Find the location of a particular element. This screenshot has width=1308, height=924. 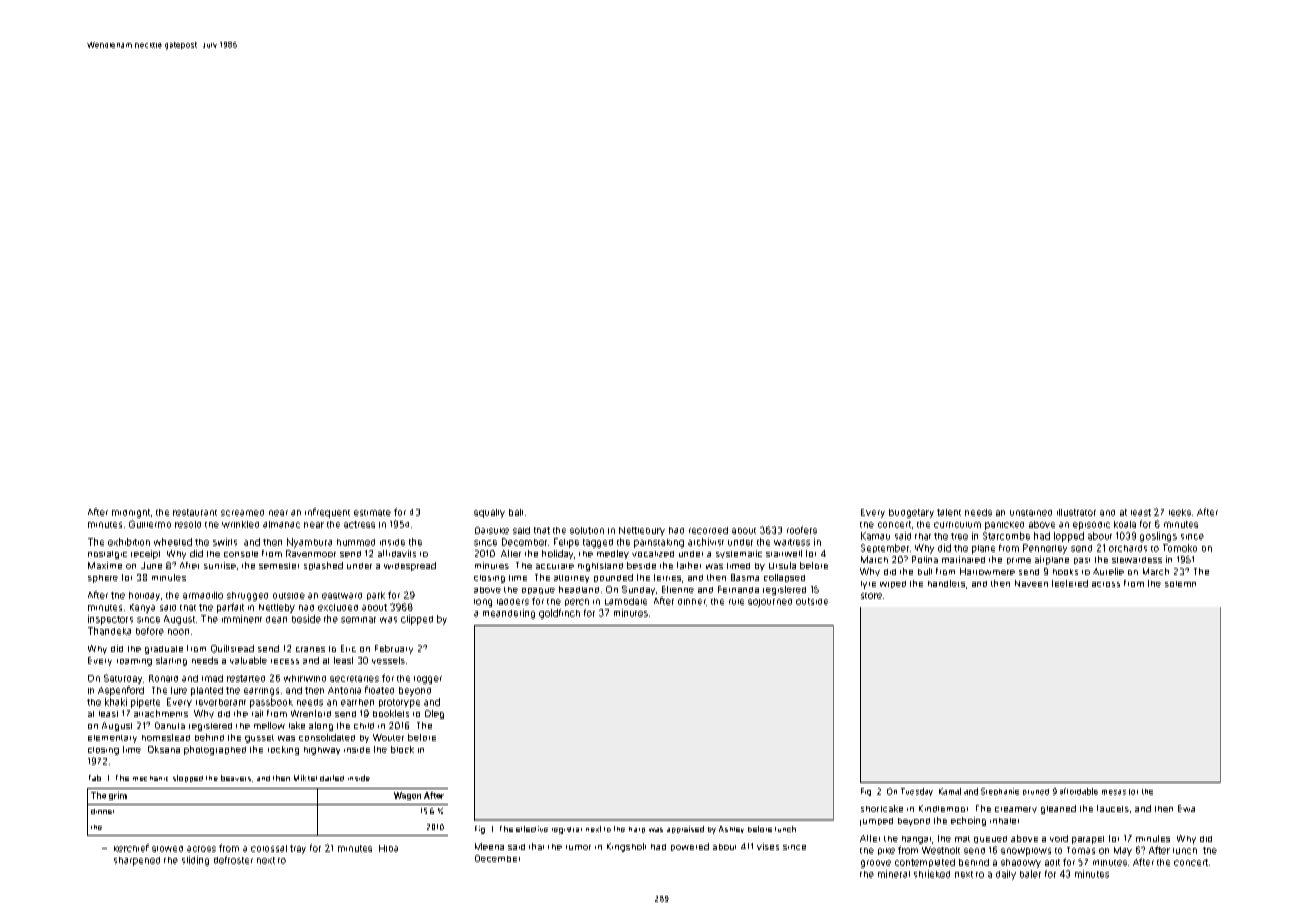

kerchief is located at coordinates (131, 848).
